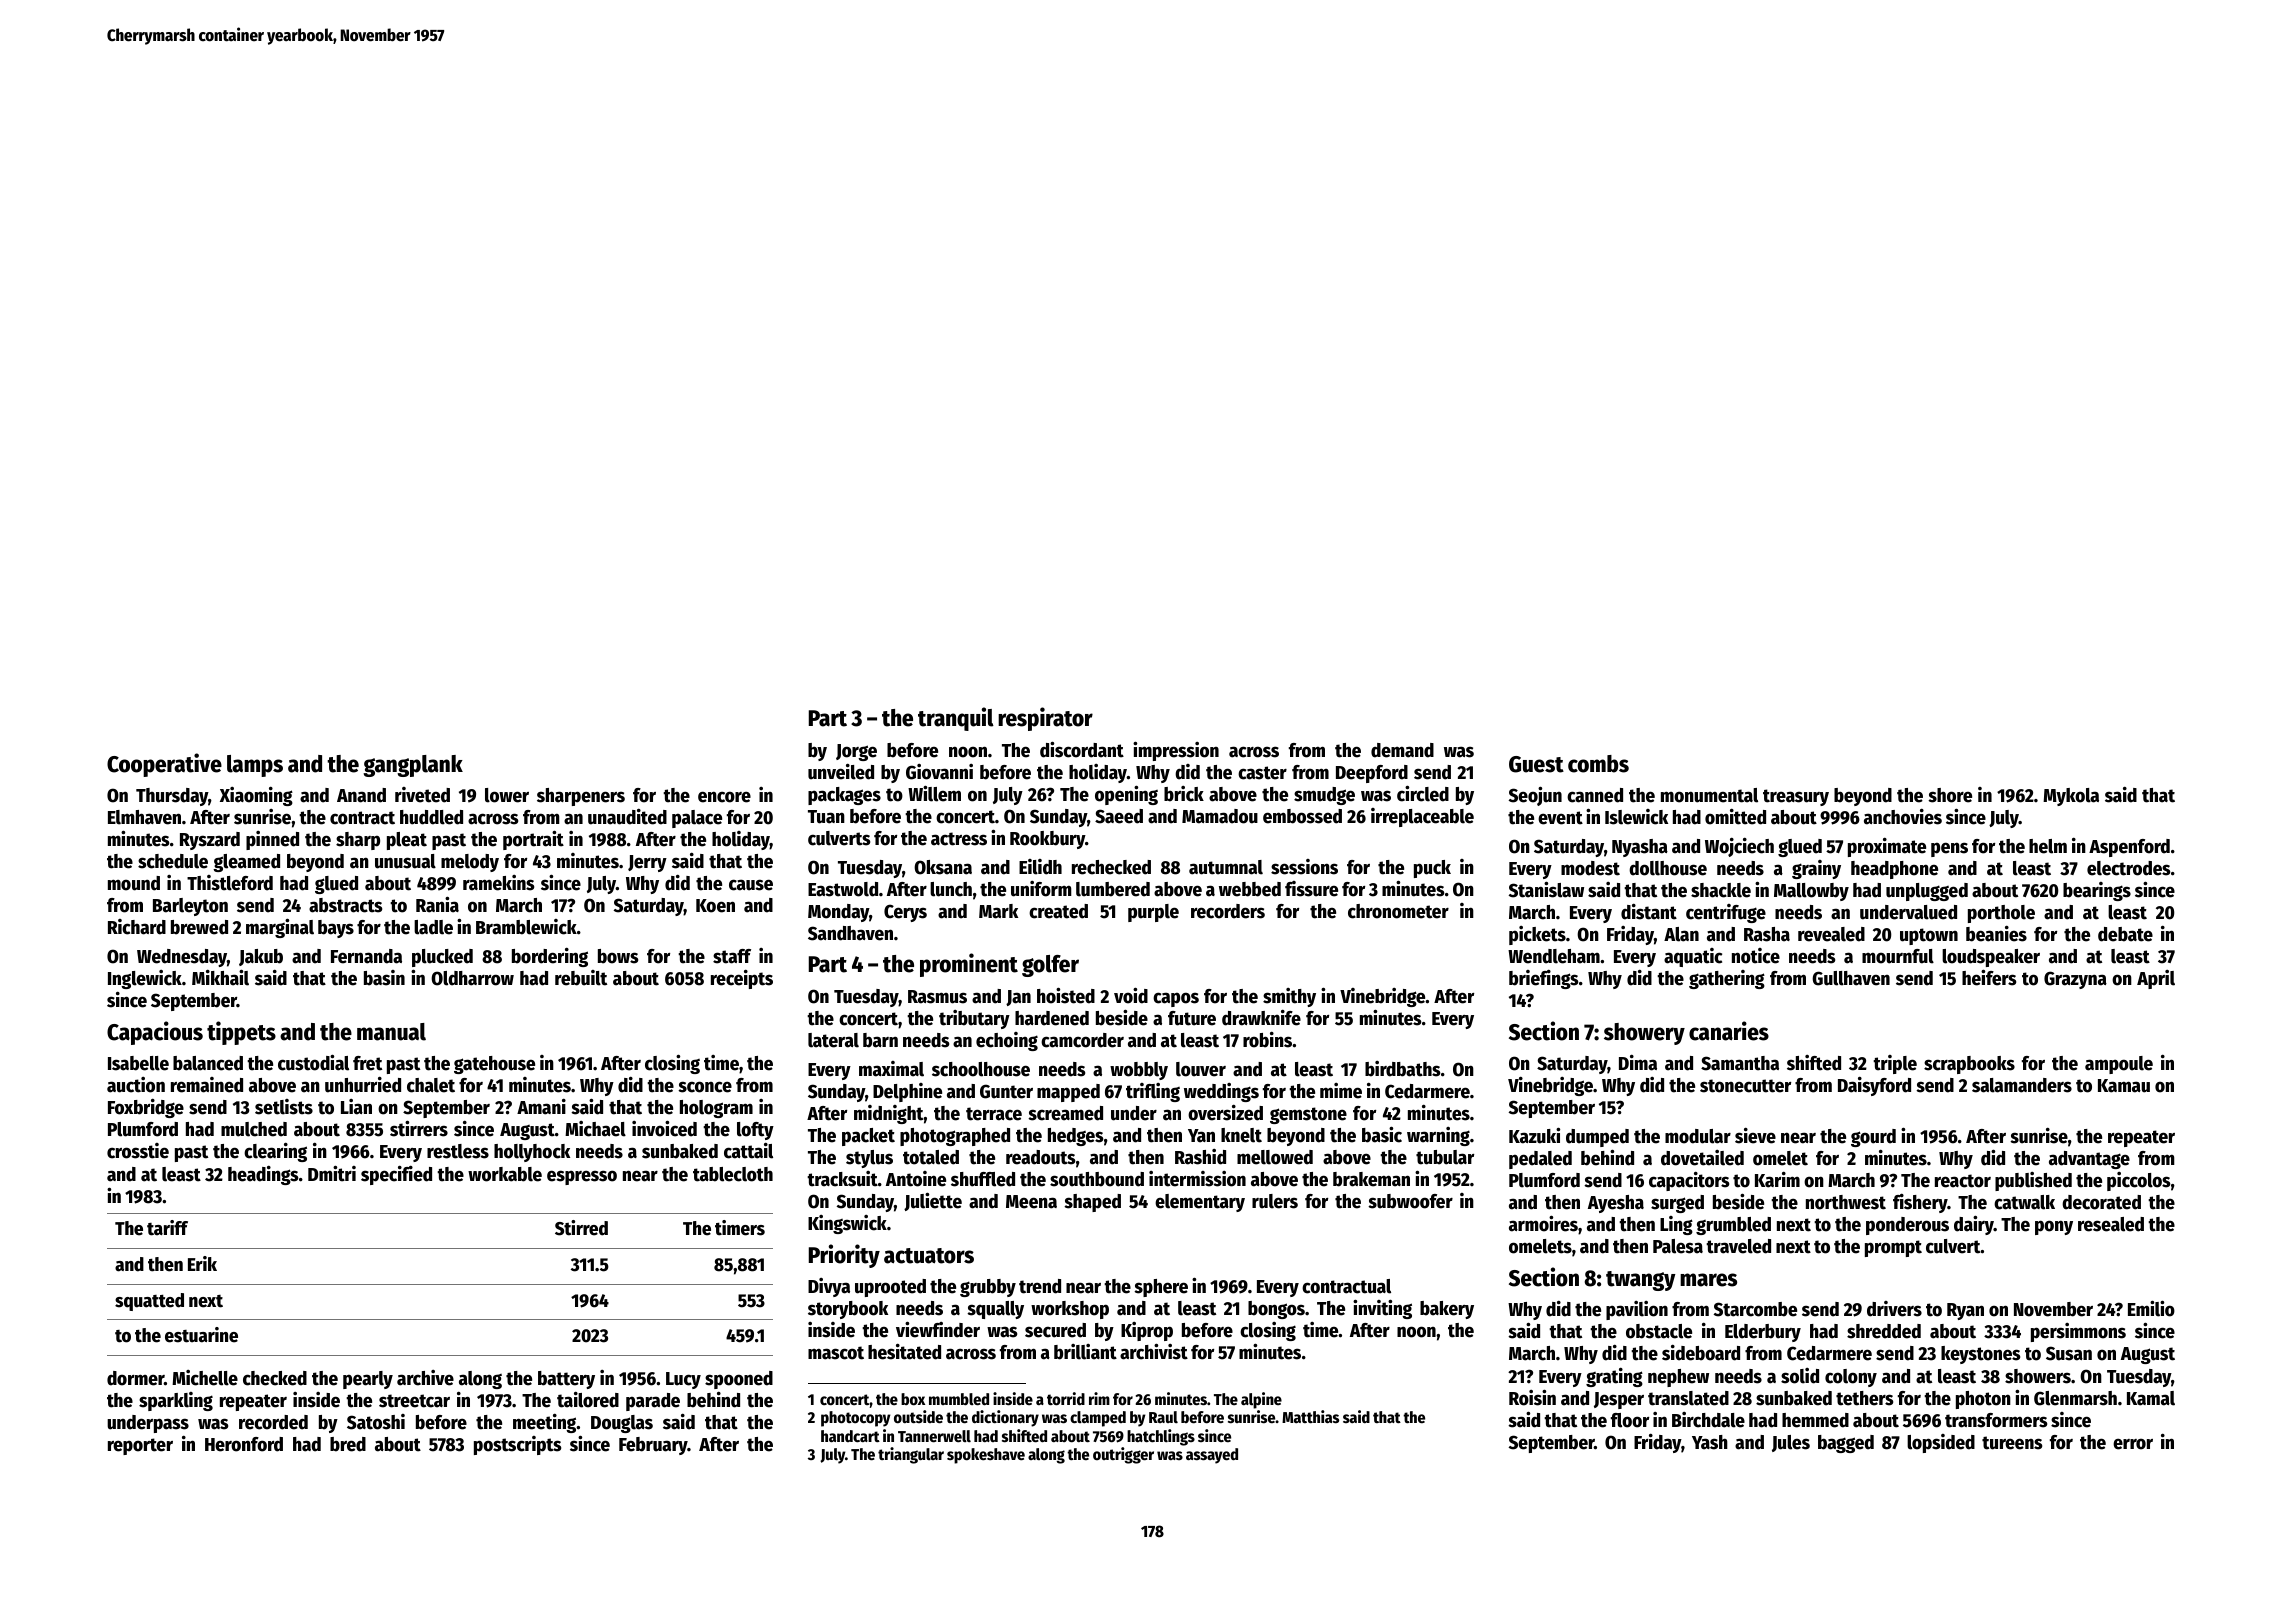 This image has width=2282, height=1614. Describe the element at coordinates (272, 840) in the image. I see `pinned` at that location.
